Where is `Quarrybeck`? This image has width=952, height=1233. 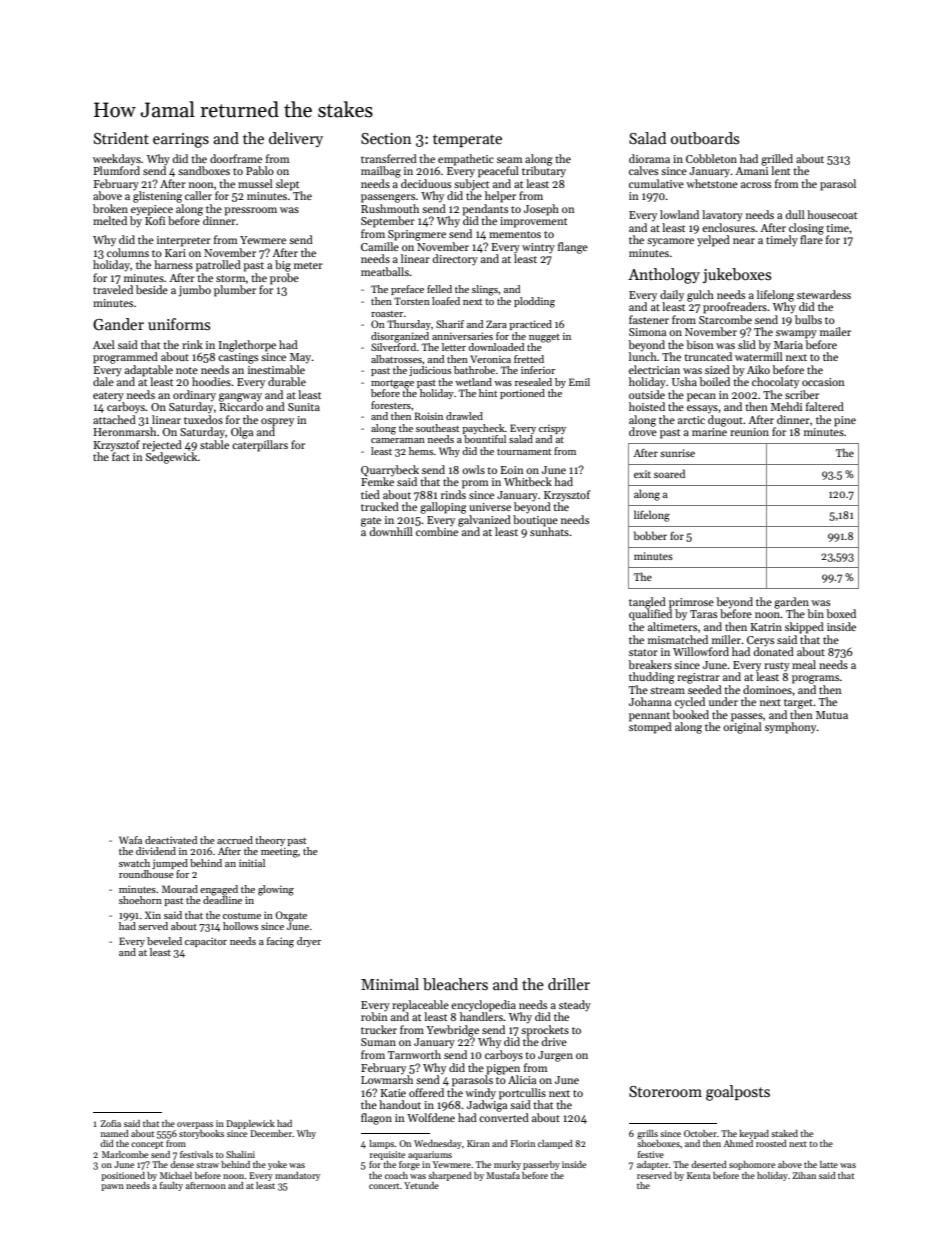 Quarrybeck is located at coordinates (390, 471).
